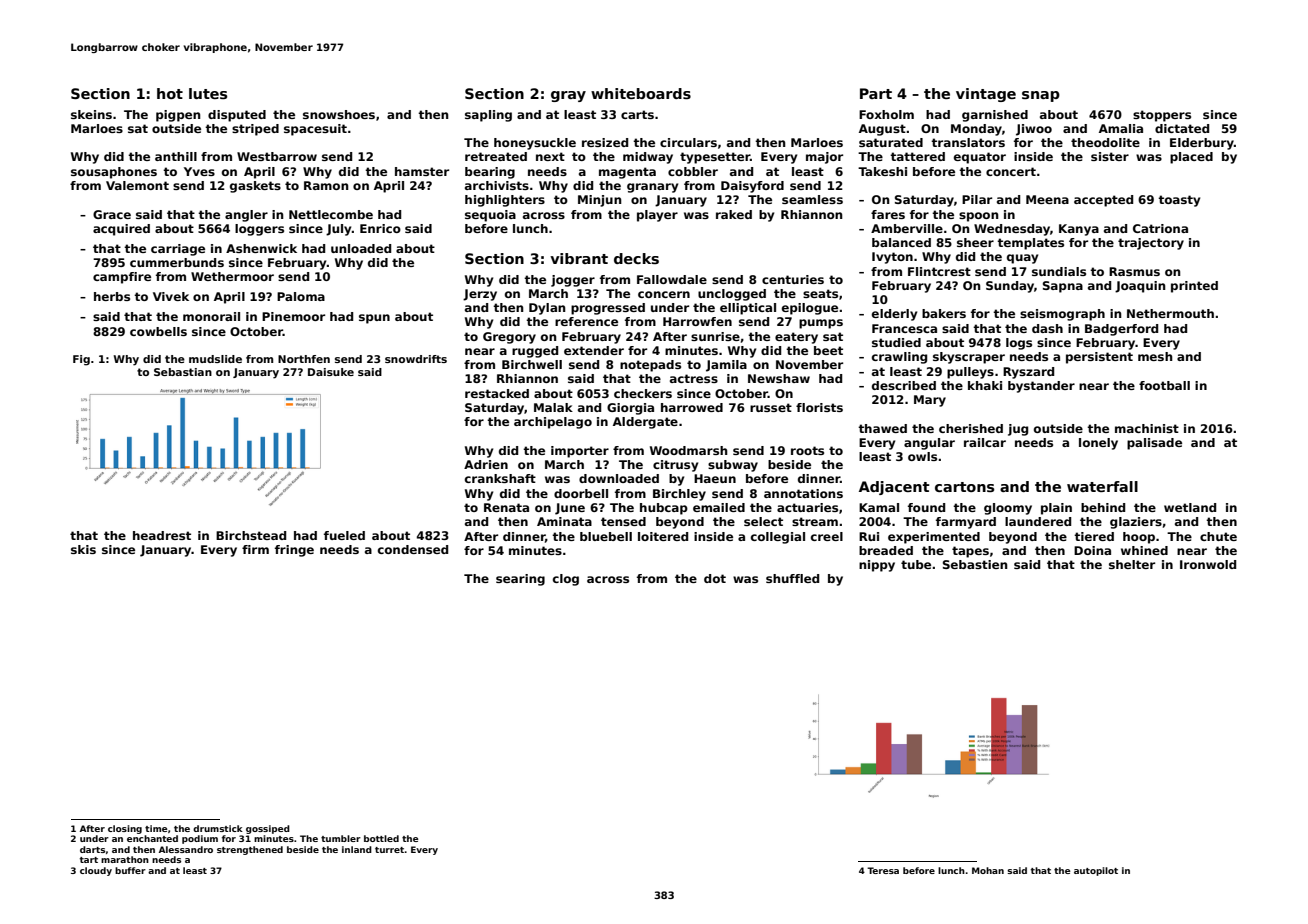 The height and width of the screenshot is (924, 1308). What do you see at coordinates (641, 93) in the screenshot?
I see `whiteboards` at bounding box center [641, 93].
